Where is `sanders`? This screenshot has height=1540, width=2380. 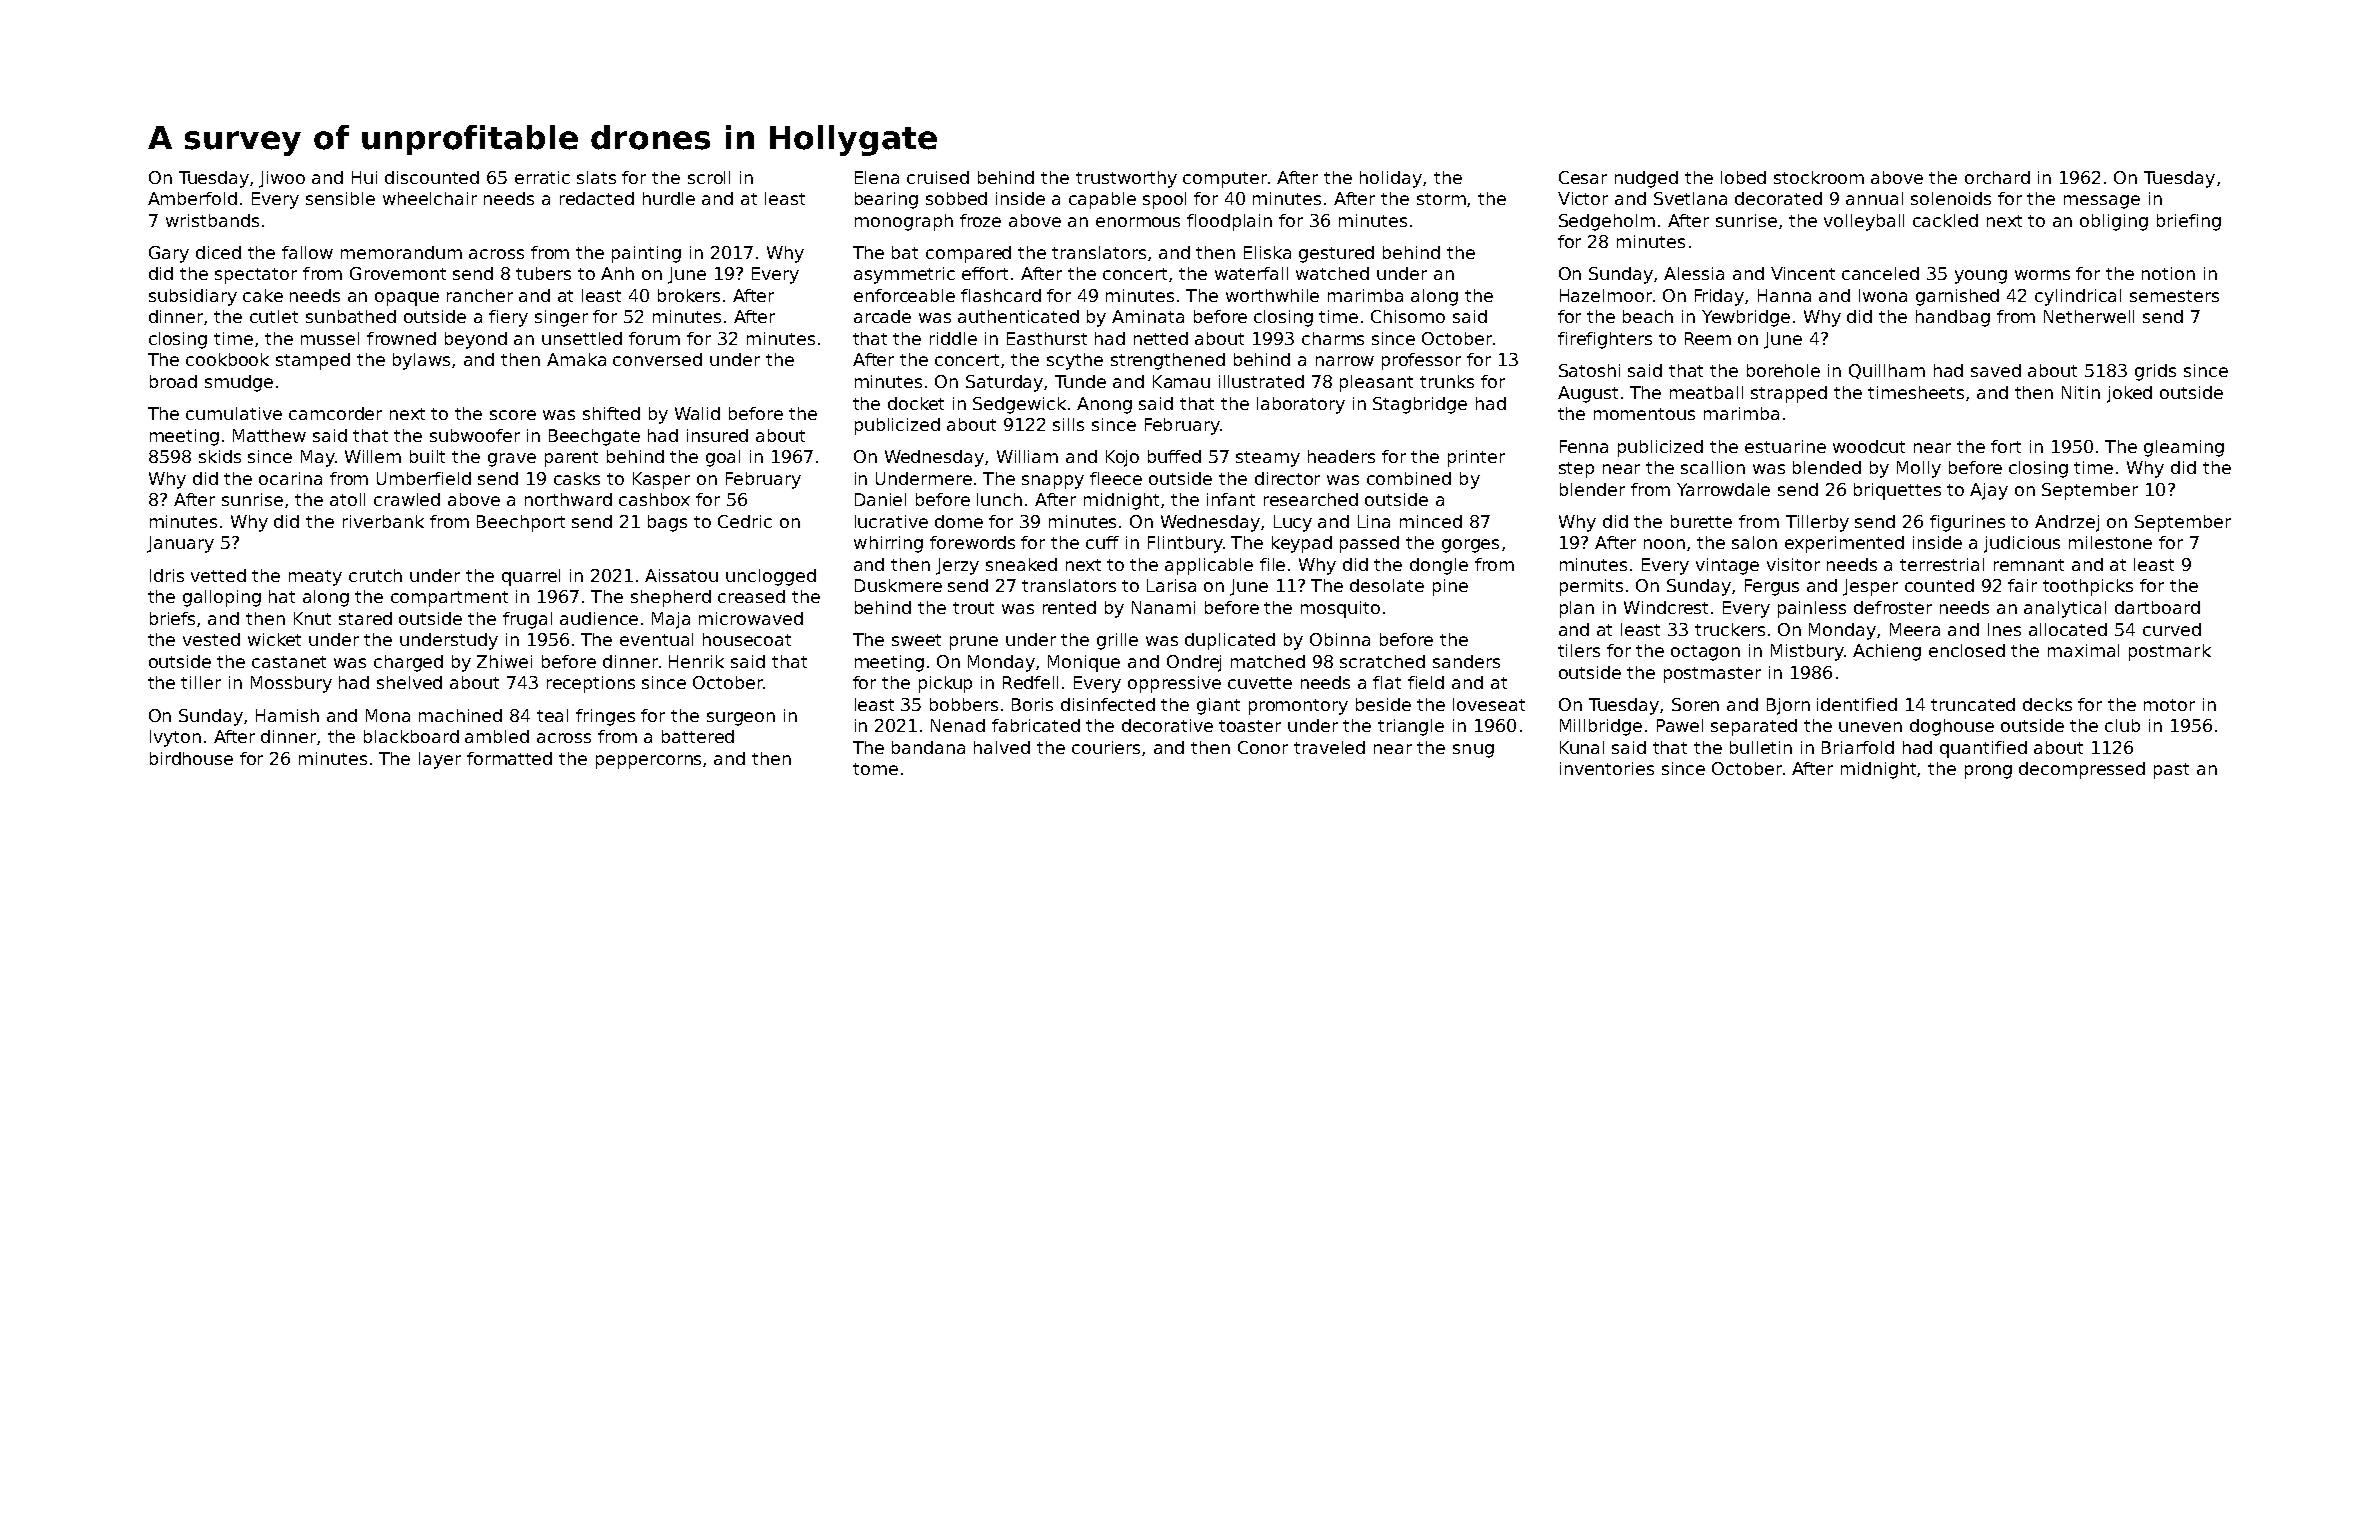 sanders is located at coordinates (1466, 661).
